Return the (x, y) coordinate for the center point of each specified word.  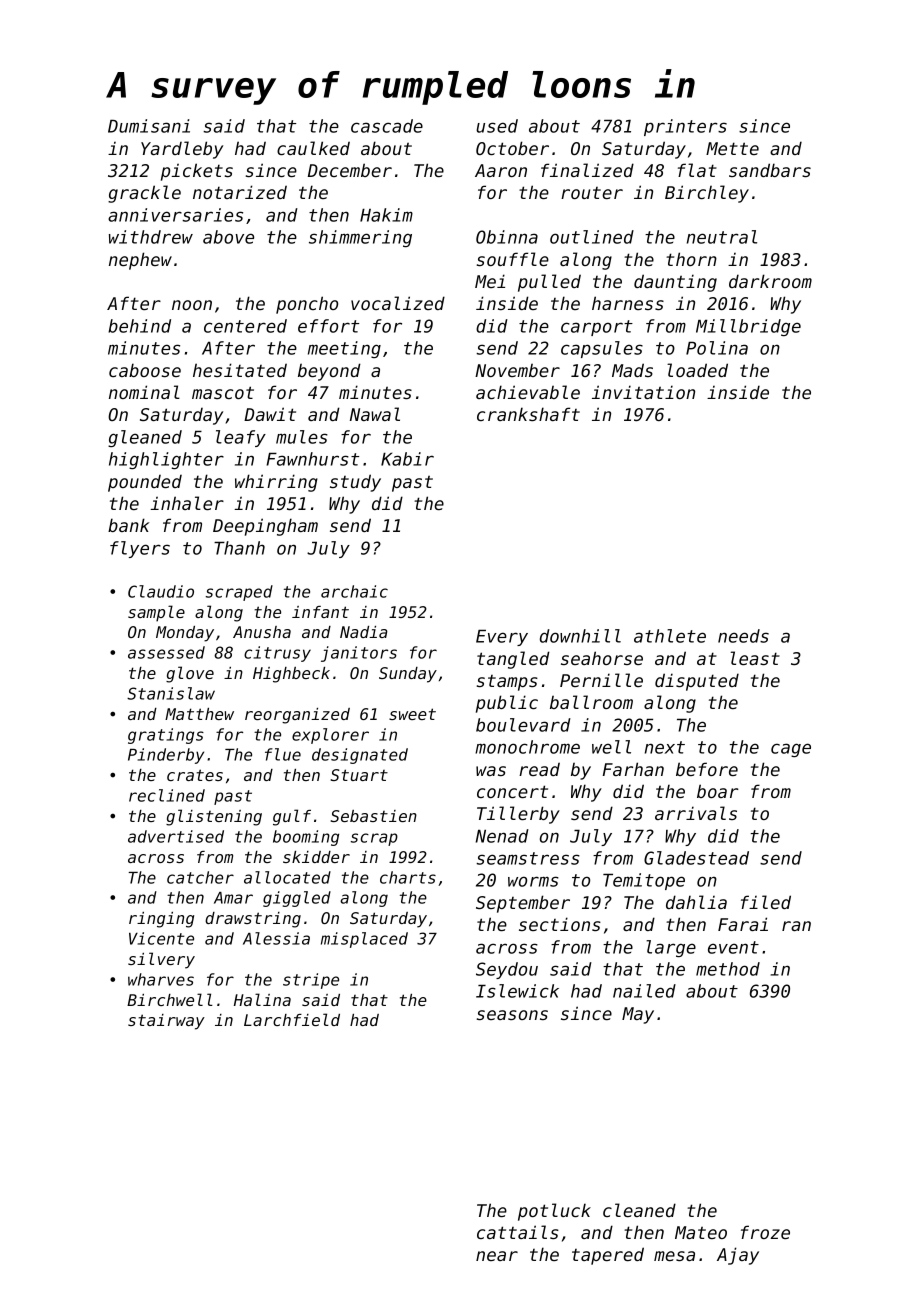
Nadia (364, 632)
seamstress (528, 858)
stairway (166, 1022)
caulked (313, 148)
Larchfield (292, 1019)
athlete (670, 636)
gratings (166, 736)
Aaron (501, 170)
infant (320, 612)
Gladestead (696, 858)
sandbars (770, 170)
